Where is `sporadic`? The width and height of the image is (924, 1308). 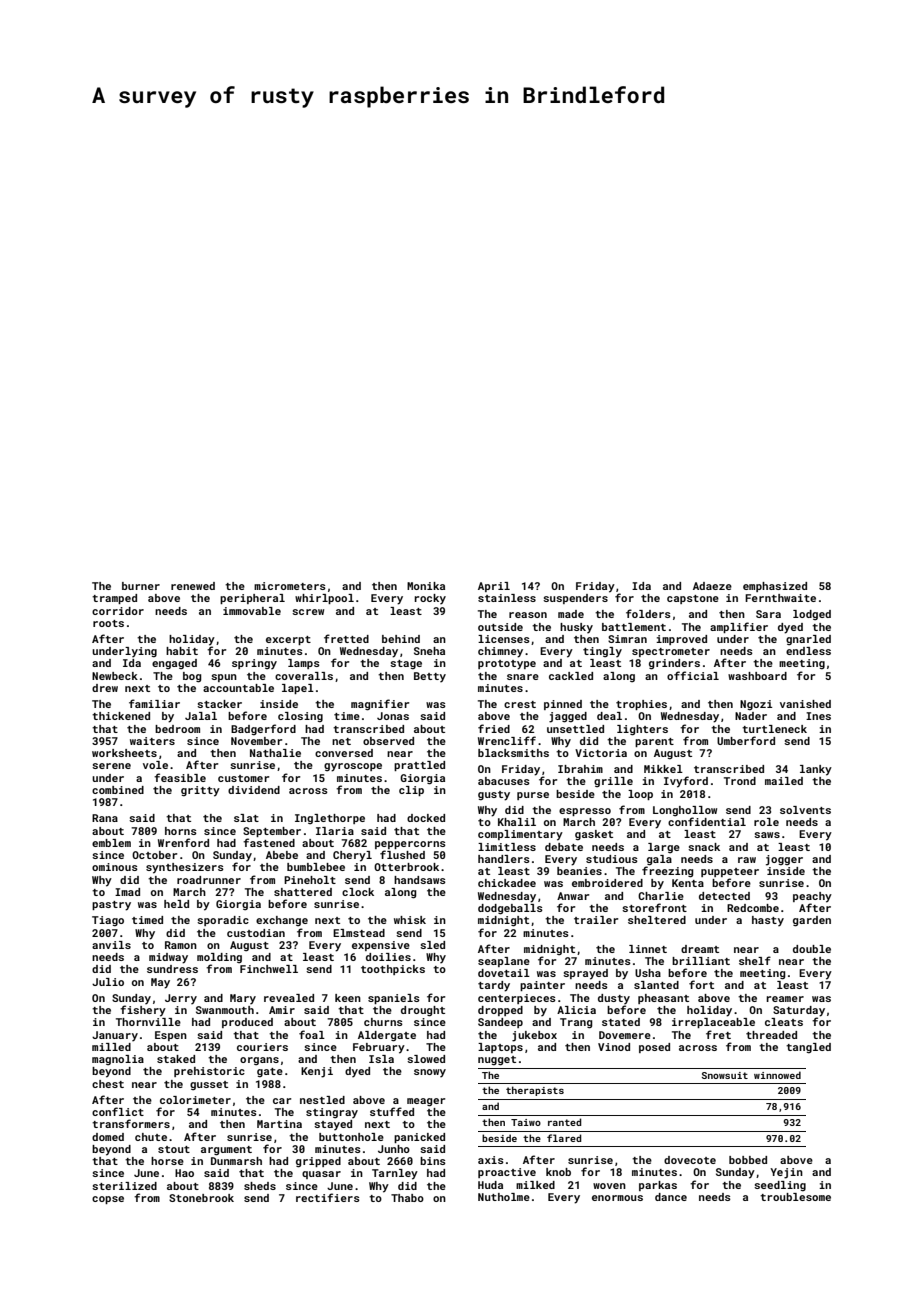
sporadic is located at coordinates (223, 921).
